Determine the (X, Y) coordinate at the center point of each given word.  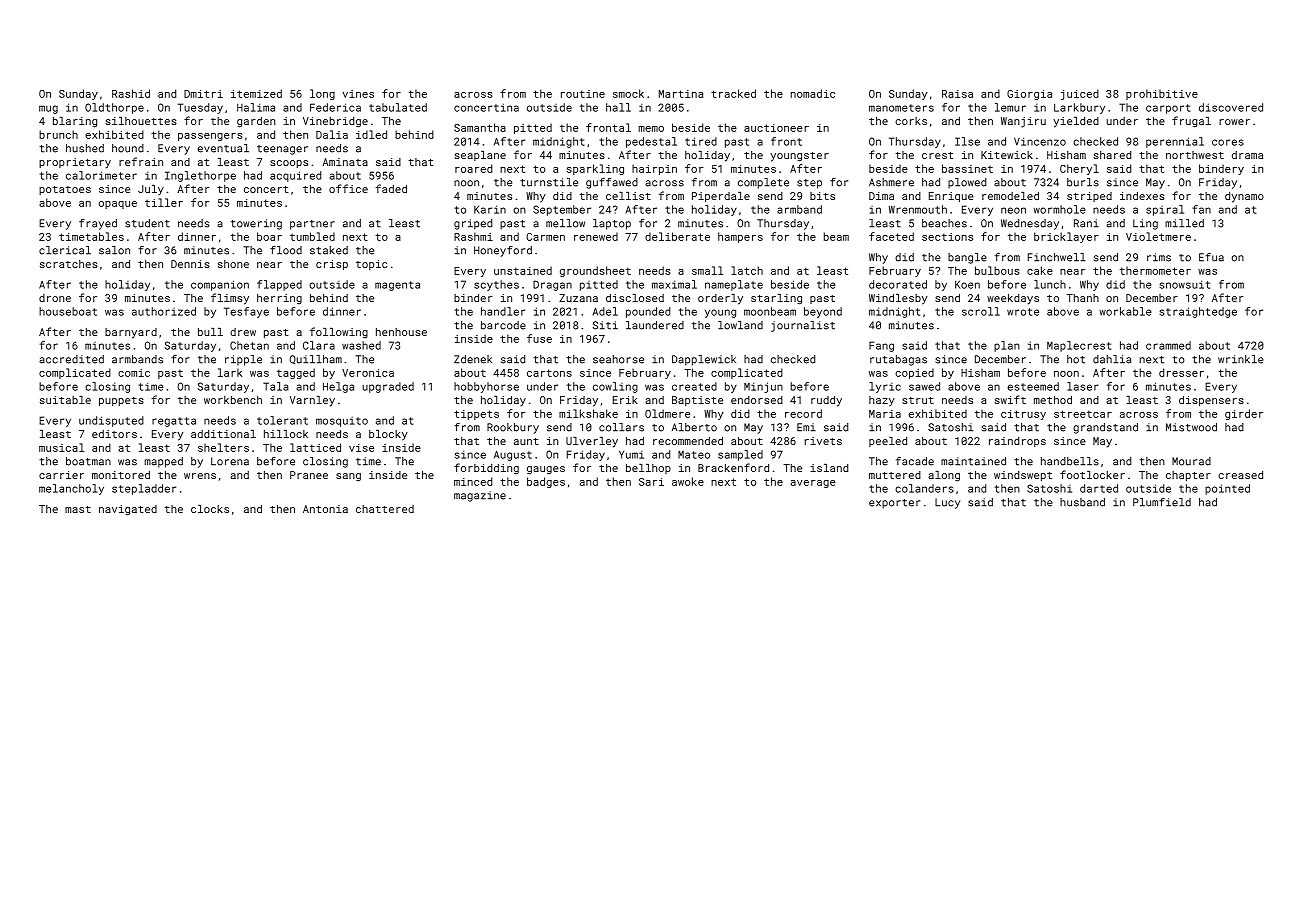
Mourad (1191, 461)
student (147, 223)
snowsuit (1184, 284)
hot (1076, 359)
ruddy (826, 401)
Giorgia (1029, 95)
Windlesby (898, 299)
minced (473, 481)
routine (583, 94)
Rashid (131, 93)
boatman (88, 461)
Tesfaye (246, 312)
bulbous (997, 270)
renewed (596, 236)
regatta (174, 422)
